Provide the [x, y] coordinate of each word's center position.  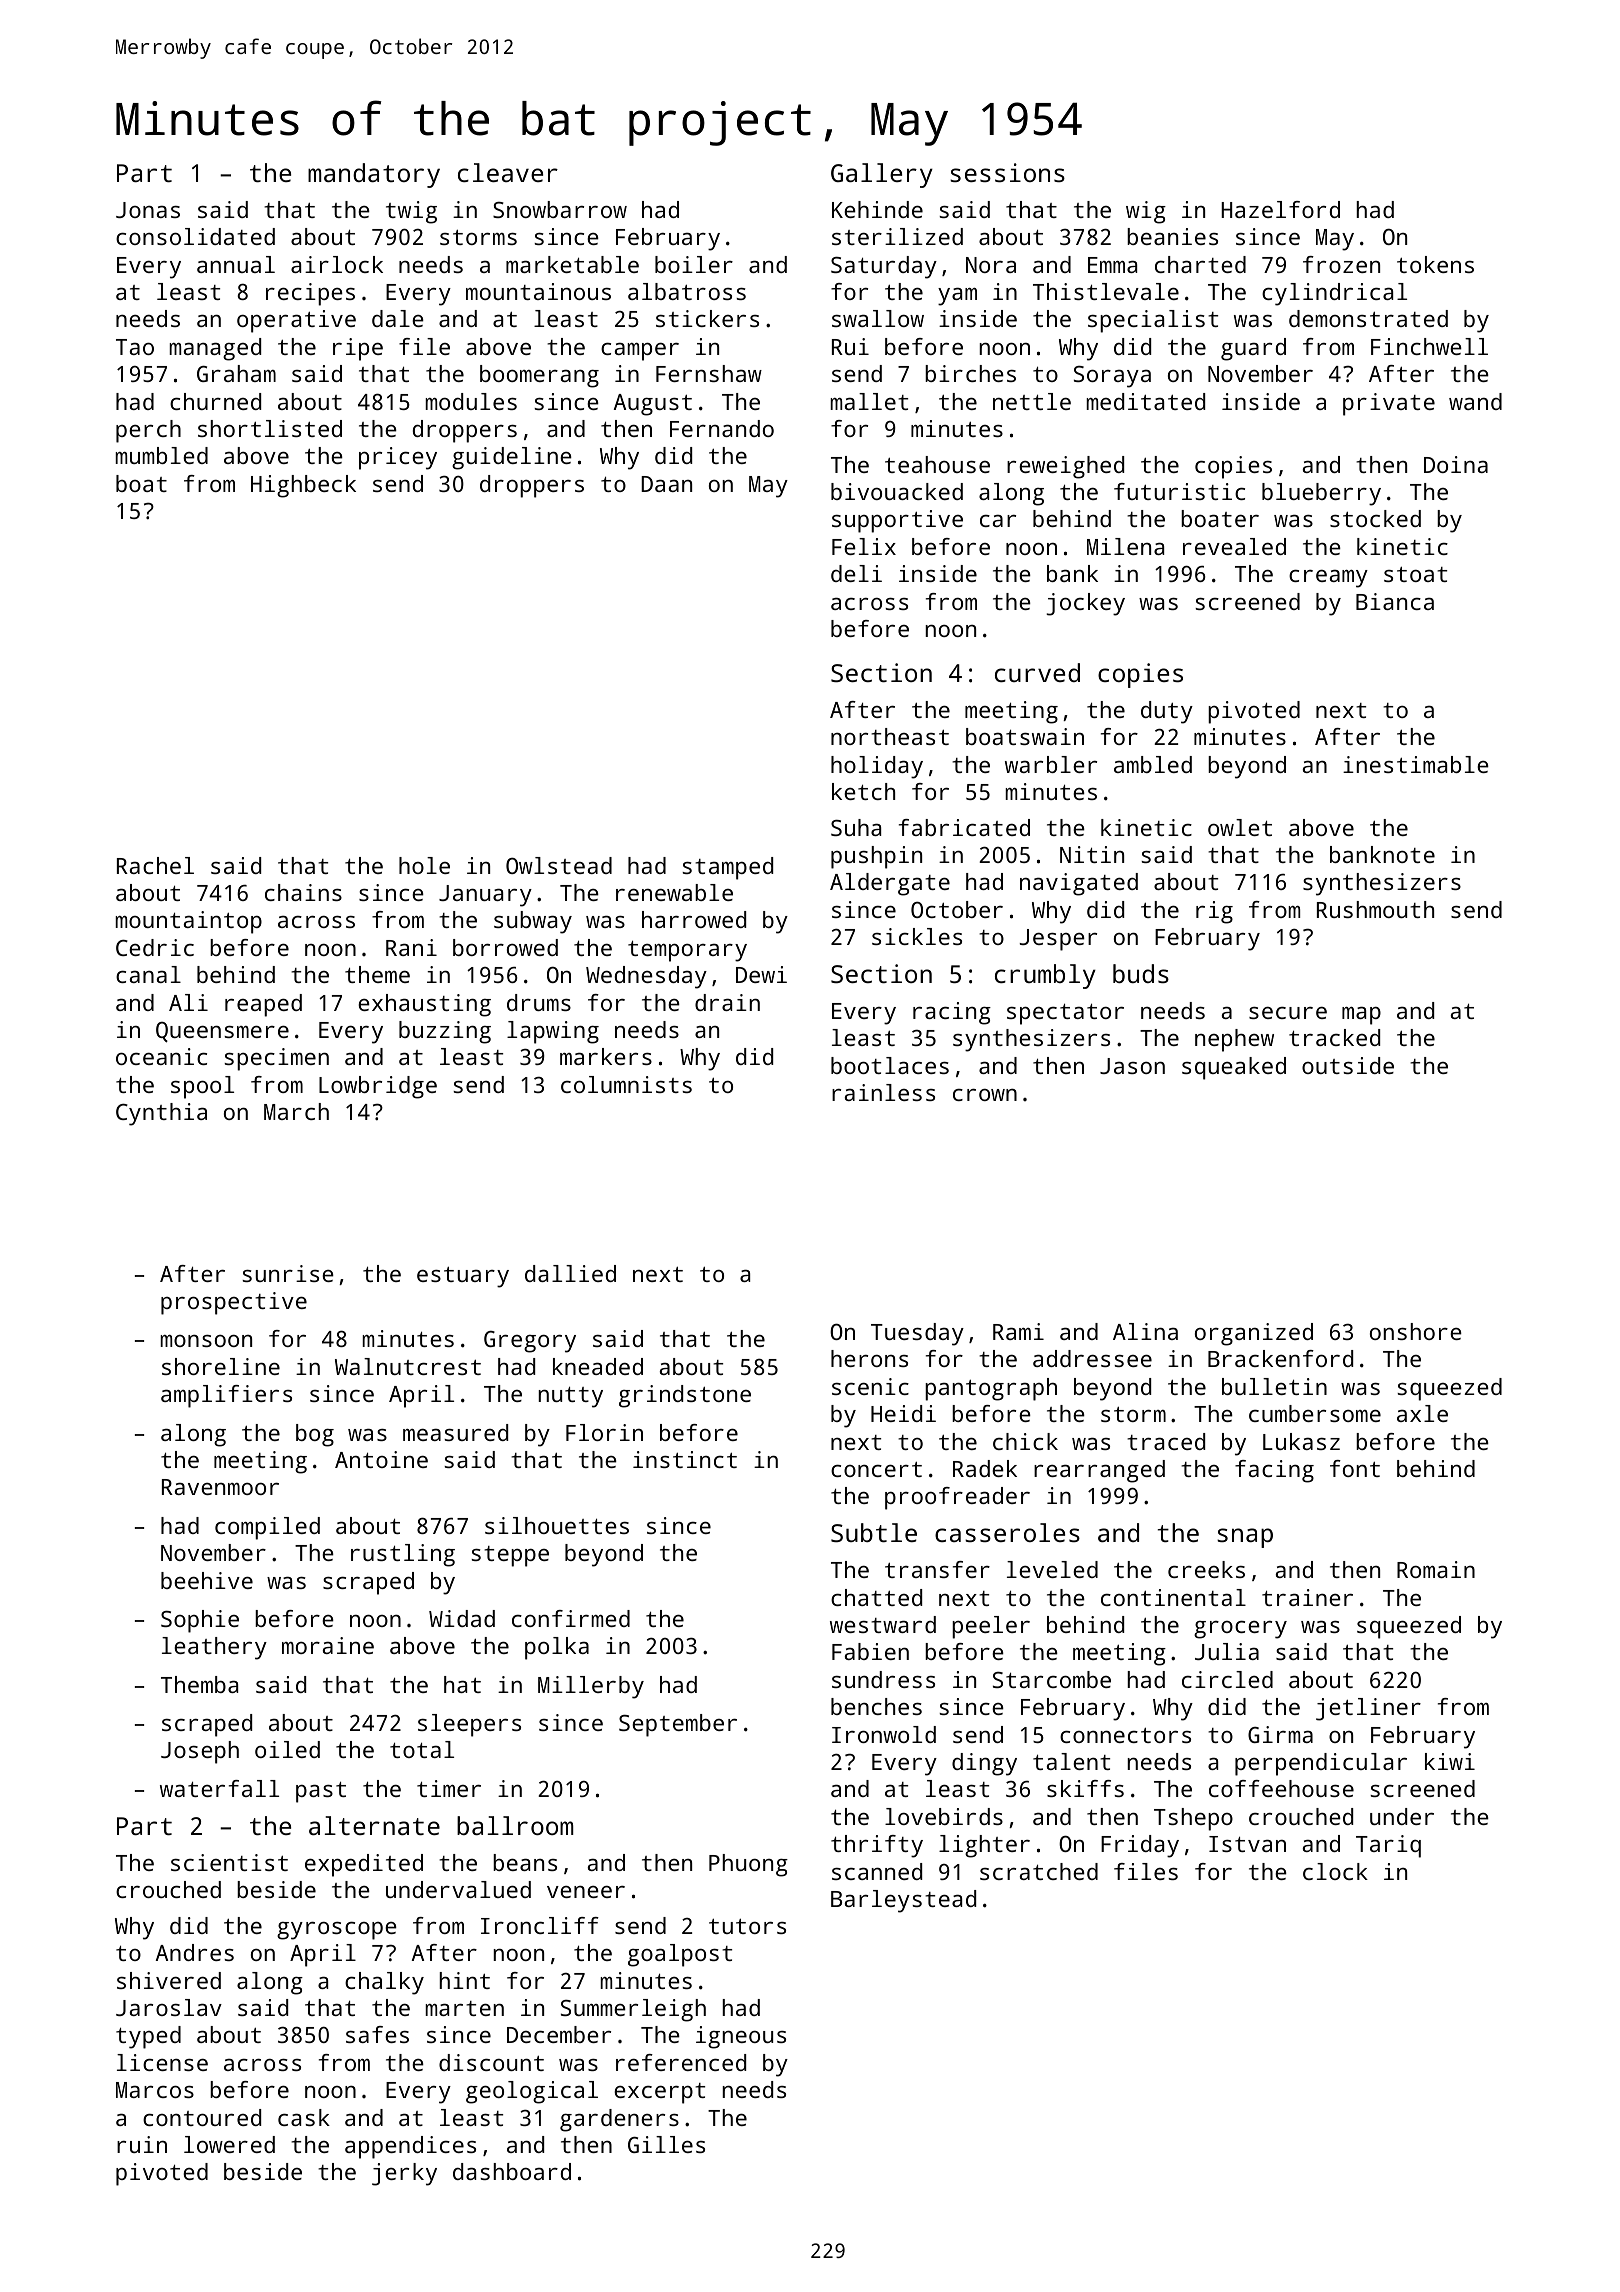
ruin [142, 2144]
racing [952, 1013]
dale [398, 318]
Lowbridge [378, 1087]
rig [1214, 912]
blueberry [1321, 494]
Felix [864, 546]
